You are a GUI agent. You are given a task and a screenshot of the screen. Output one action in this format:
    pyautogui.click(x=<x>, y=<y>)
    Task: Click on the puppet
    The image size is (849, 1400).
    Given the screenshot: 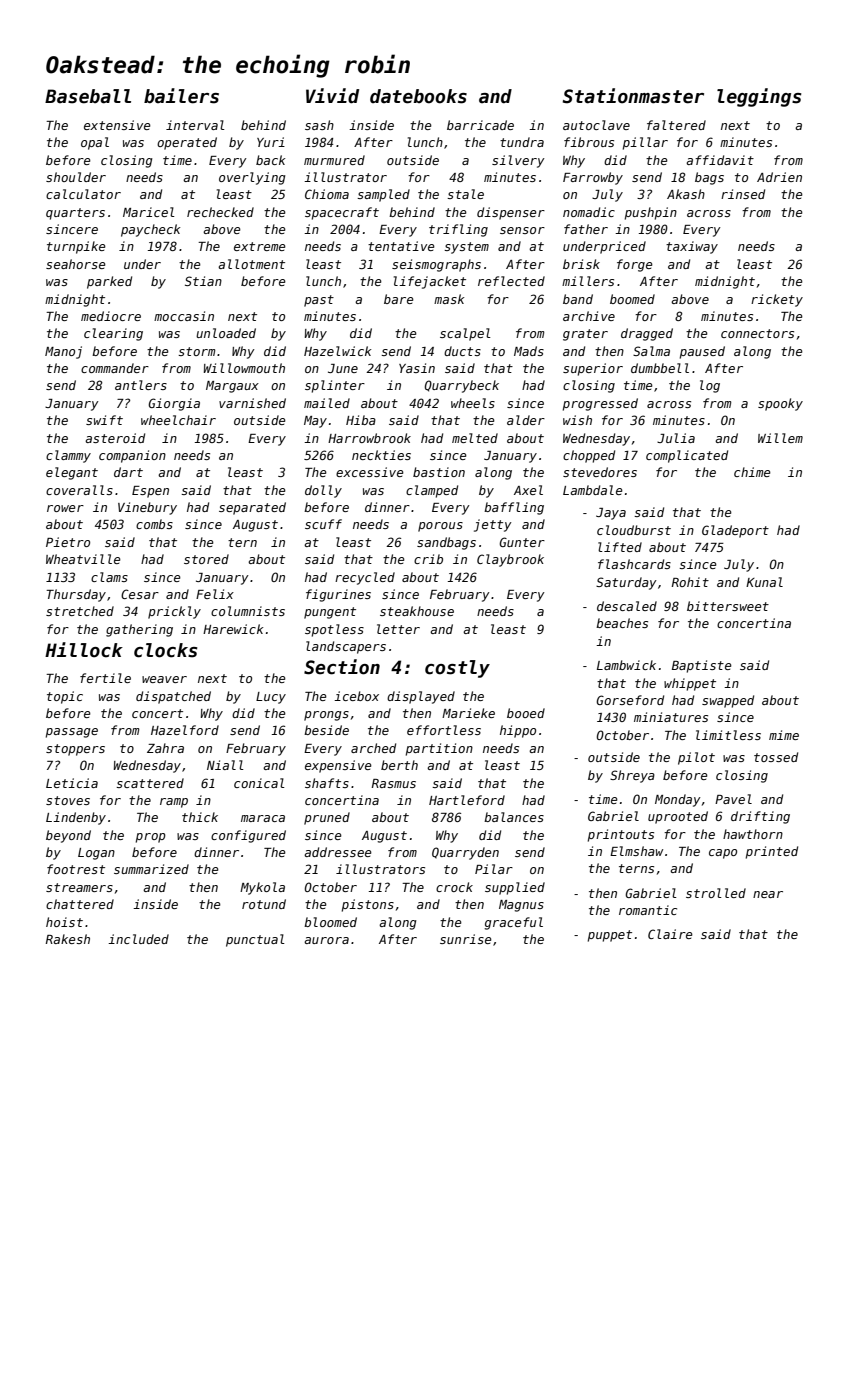 What is the action you would take?
    pyautogui.click(x=610, y=936)
